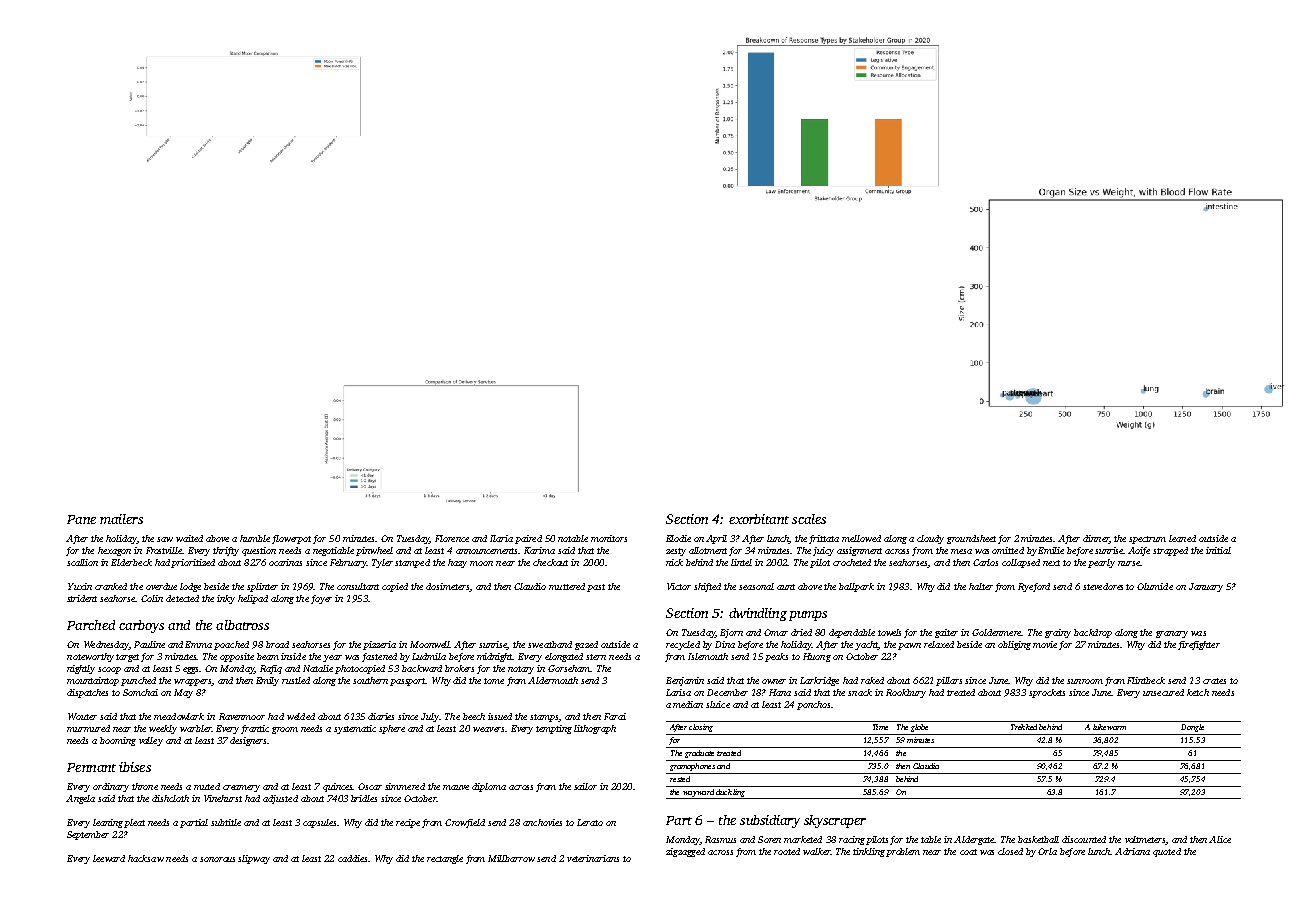 This screenshot has width=1308, height=924. Describe the element at coordinates (1198, 692) in the screenshot. I see `ketch` at that location.
